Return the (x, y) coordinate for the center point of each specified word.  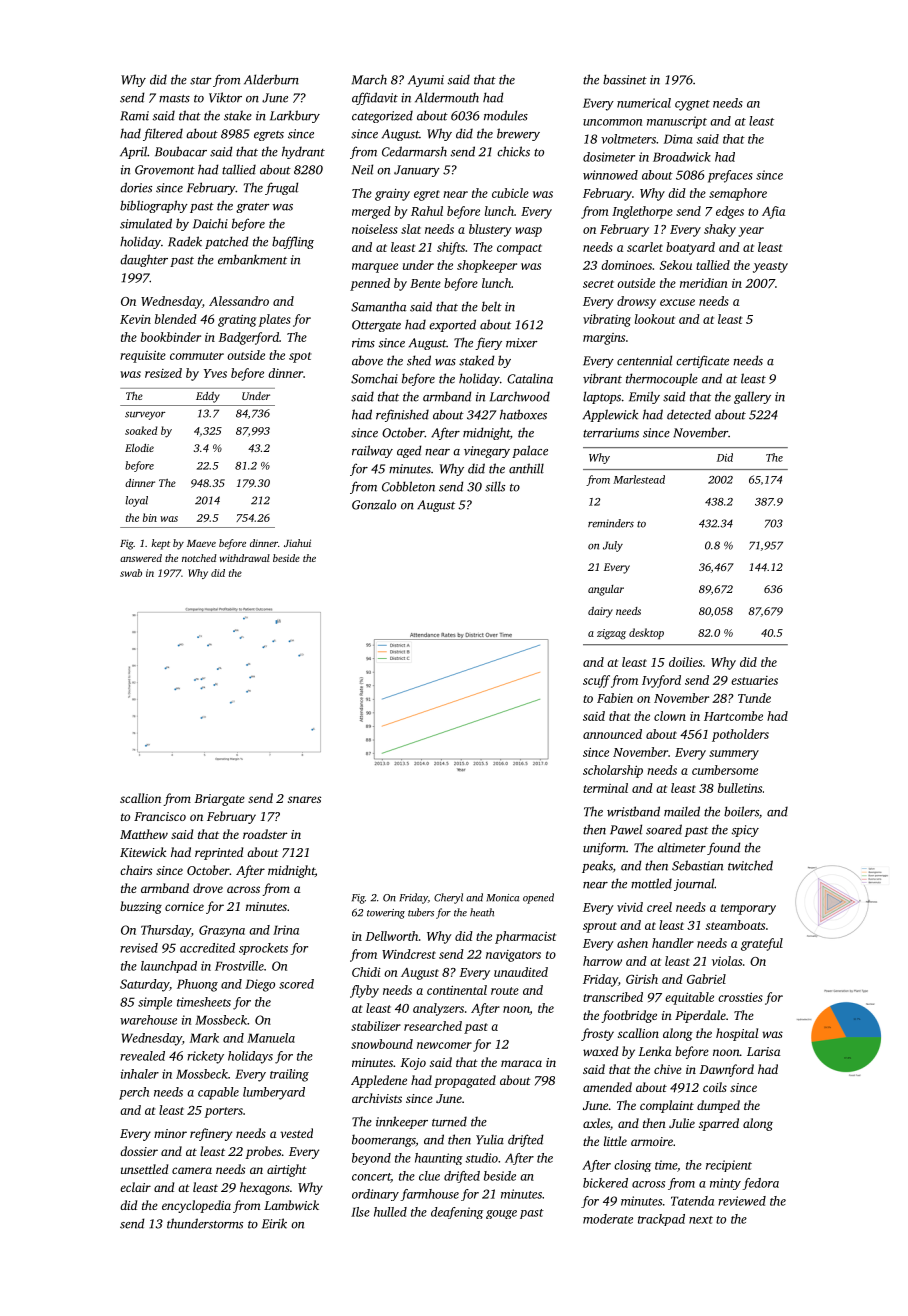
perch (134, 1093)
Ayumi (426, 81)
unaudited (521, 972)
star (201, 81)
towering (386, 914)
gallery (752, 397)
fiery (488, 343)
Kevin (135, 319)
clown (670, 716)
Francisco (160, 816)
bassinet (625, 79)
